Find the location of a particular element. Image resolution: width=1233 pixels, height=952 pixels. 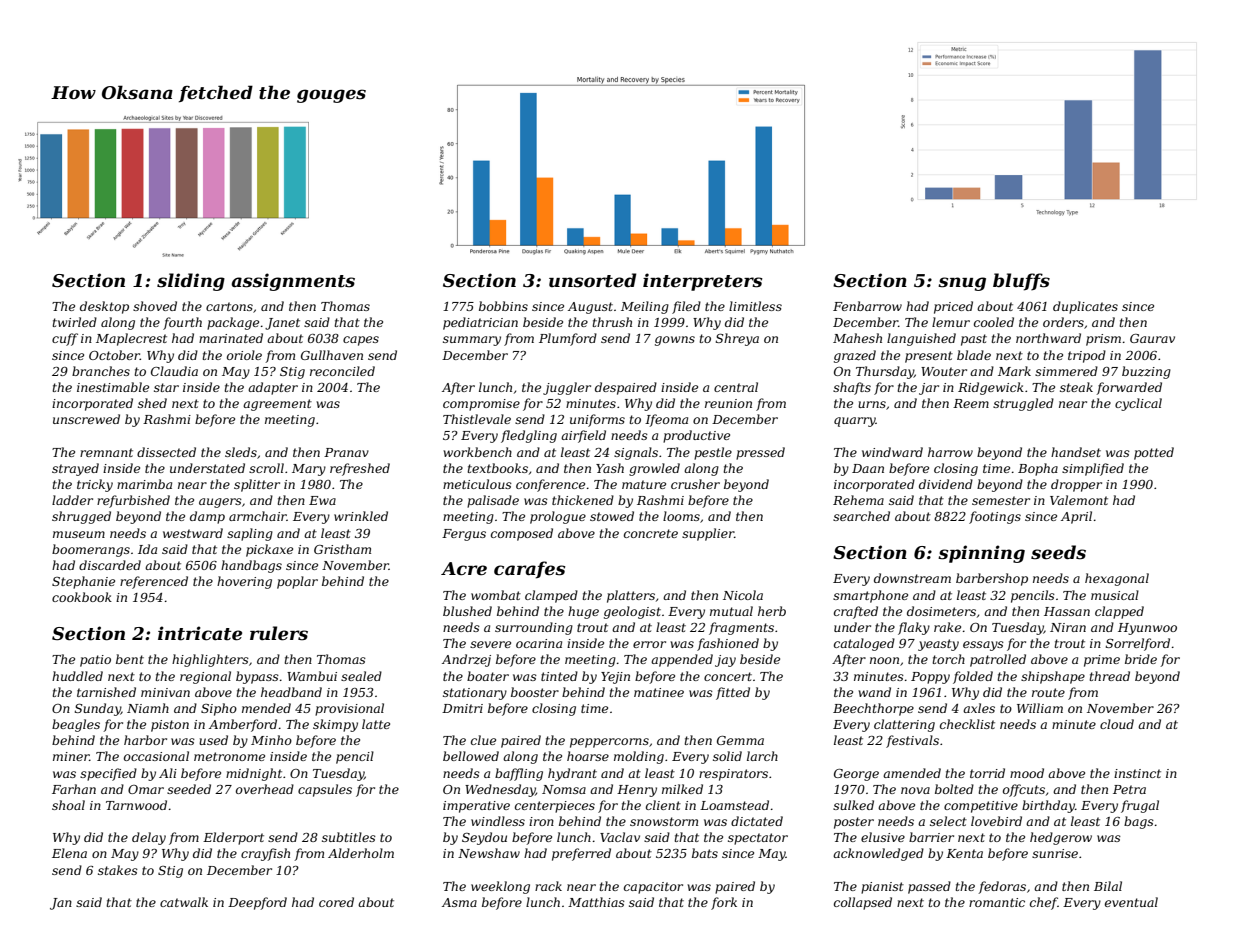

ladder is located at coordinates (72, 500).
